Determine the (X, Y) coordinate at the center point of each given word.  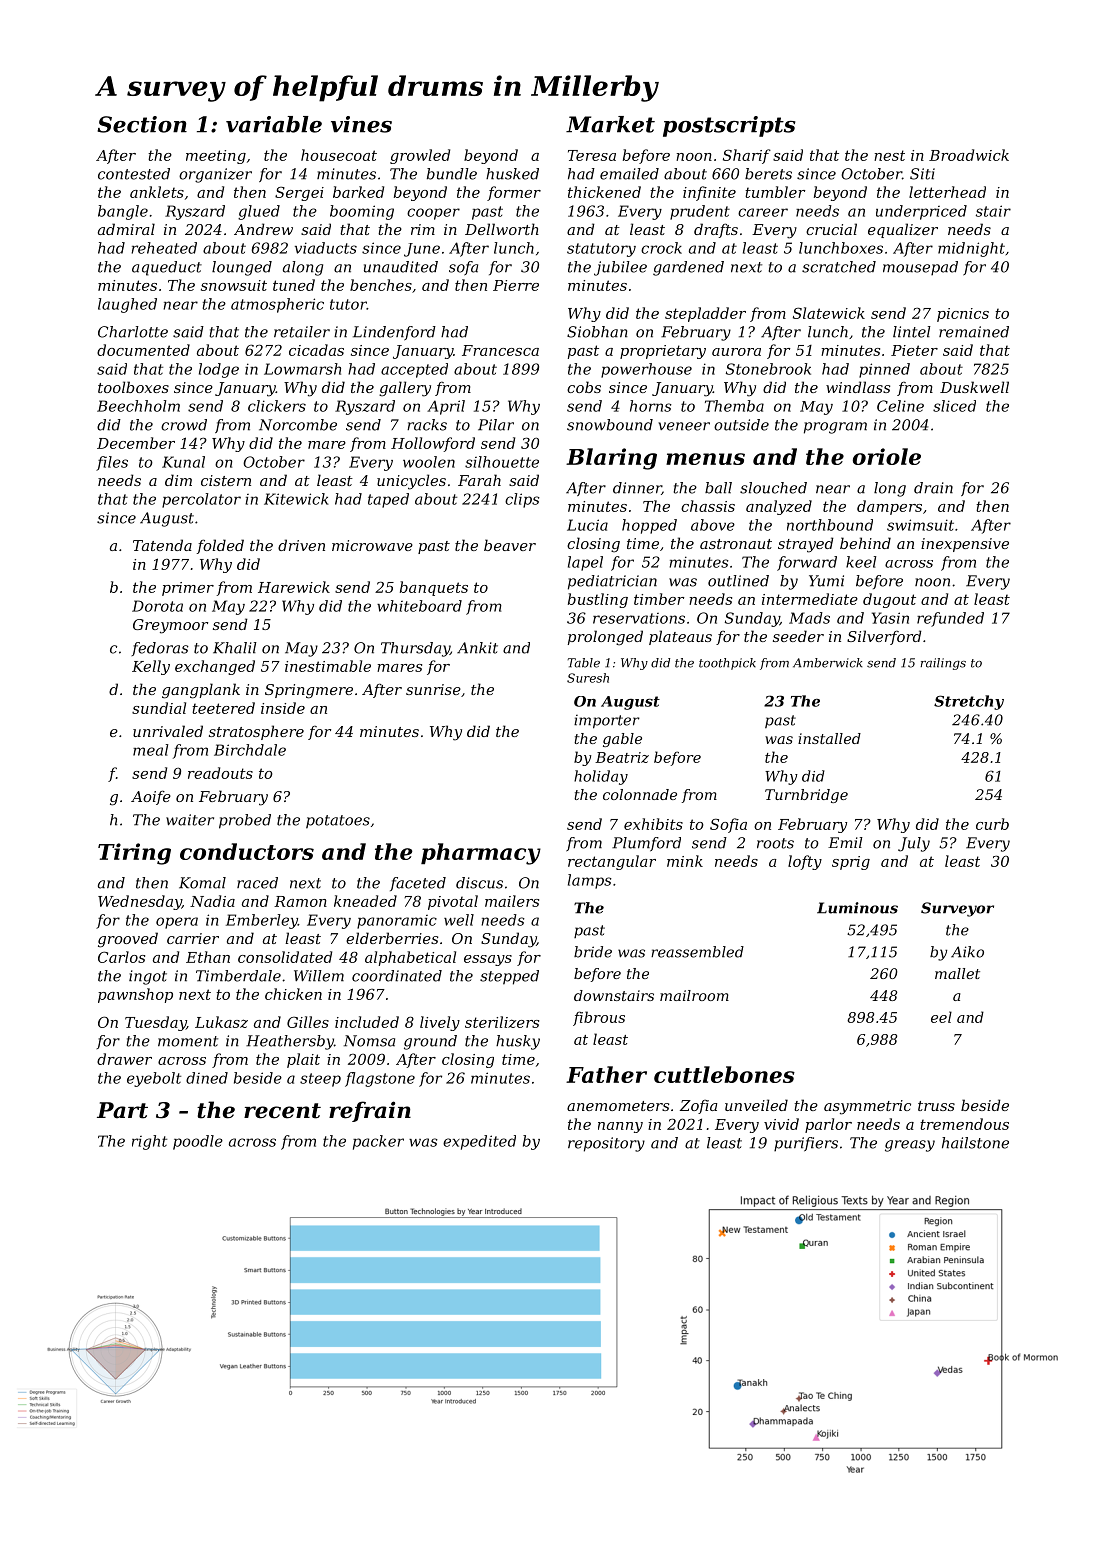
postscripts (729, 126)
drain (933, 488)
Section (142, 124)
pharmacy (481, 854)
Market (610, 124)
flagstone (380, 1079)
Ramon (300, 901)
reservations (639, 618)
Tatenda (162, 545)
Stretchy (969, 702)
